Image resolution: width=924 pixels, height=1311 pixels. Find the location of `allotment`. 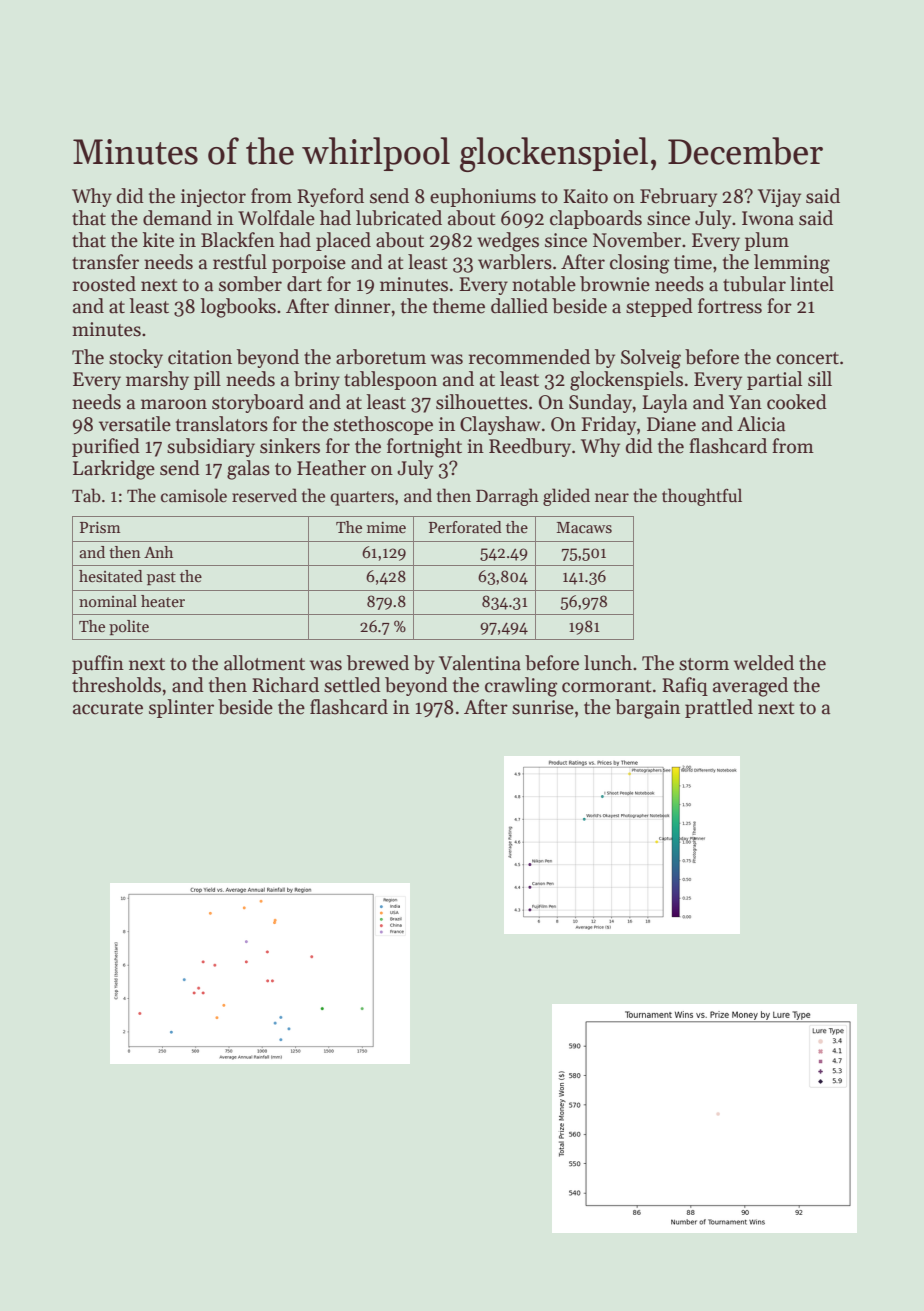

allotment is located at coordinates (264, 663).
